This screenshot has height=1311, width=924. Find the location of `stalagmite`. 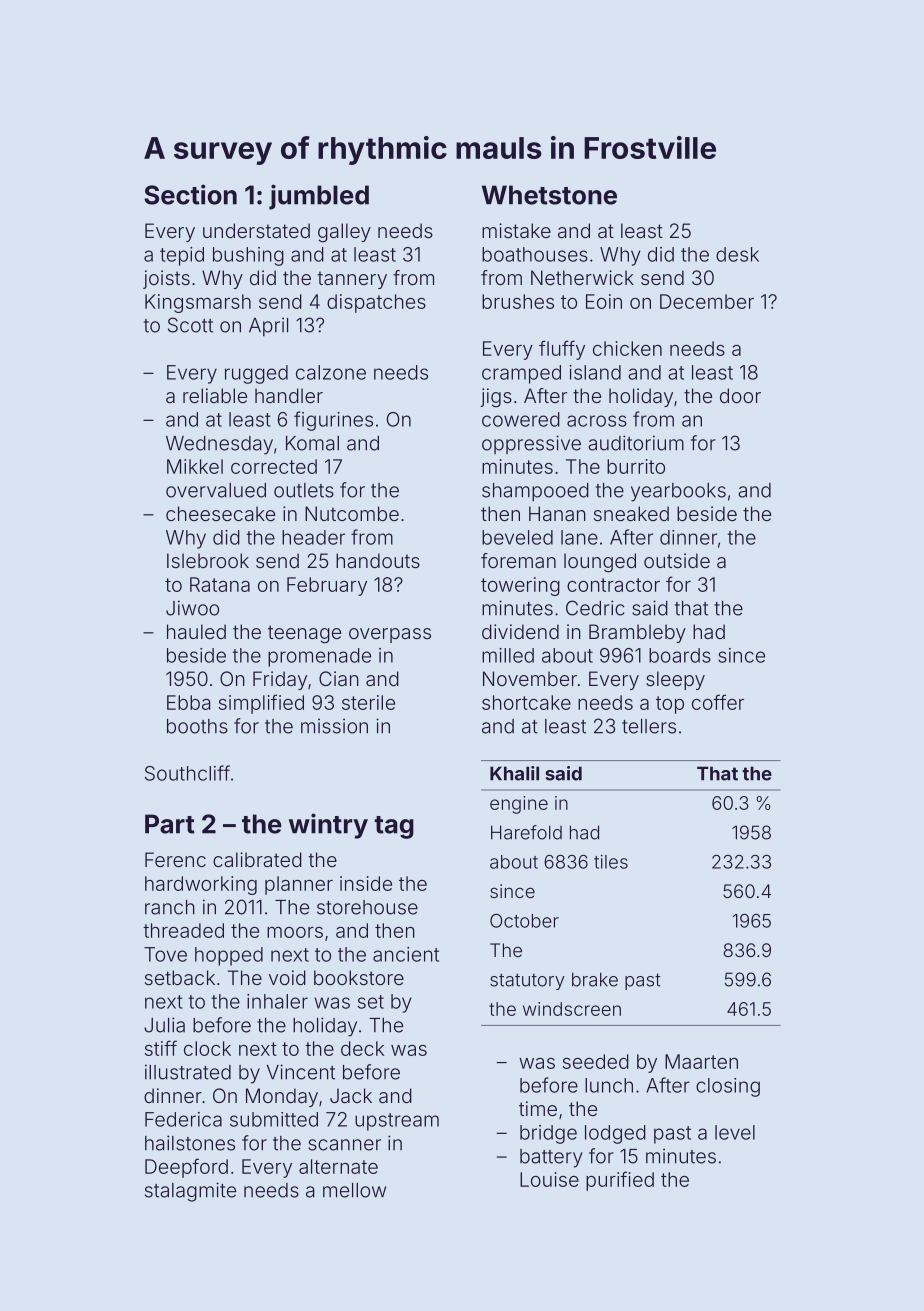

stalagmite is located at coordinates (190, 1192).
